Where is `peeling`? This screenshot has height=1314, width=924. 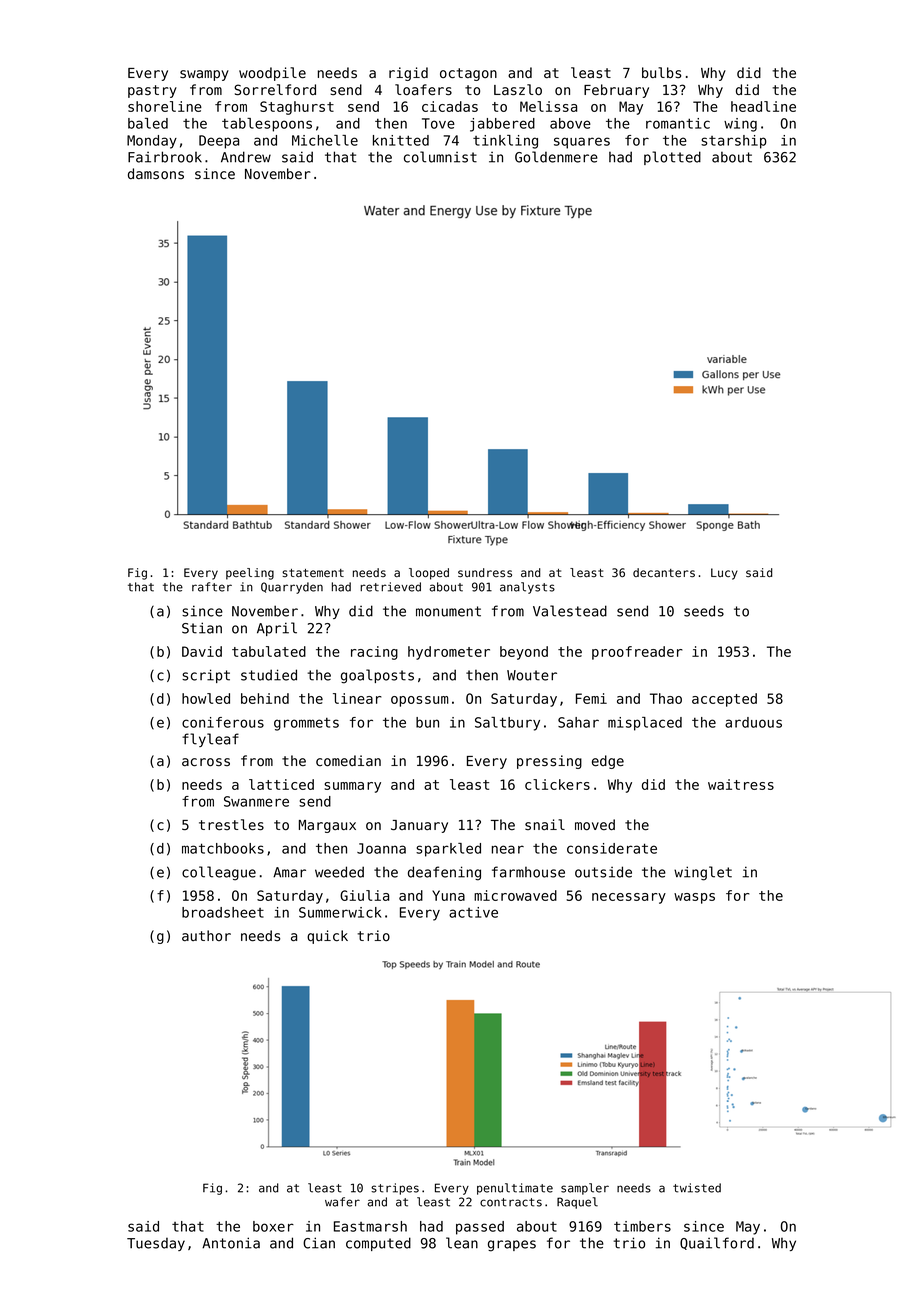
peeling is located at coordinates (250, 574).
